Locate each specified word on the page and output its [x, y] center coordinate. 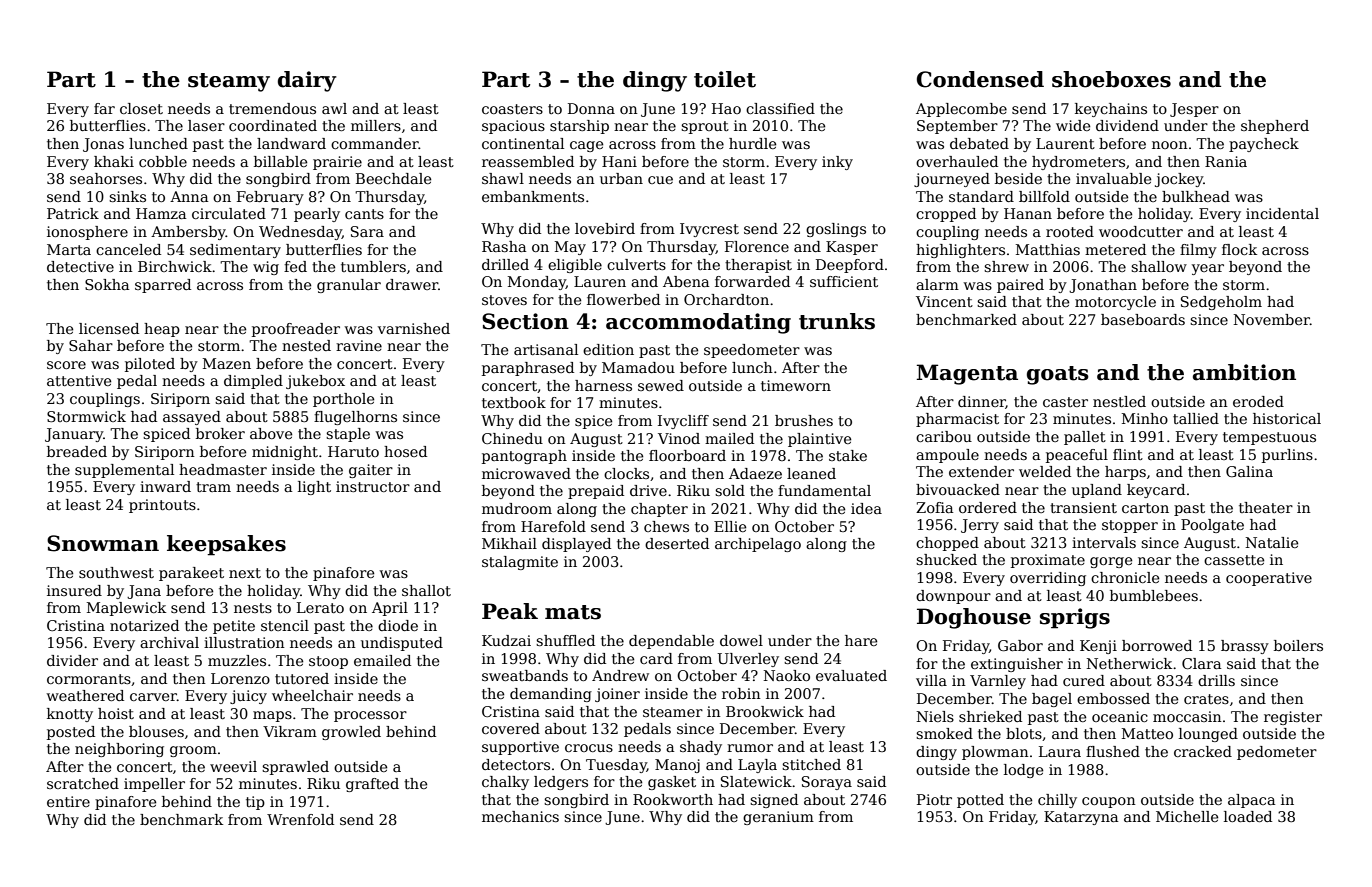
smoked [944, 733]
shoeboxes [1111, 79]
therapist [758, 266]
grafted [372, 785]
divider [72, 660]
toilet [725, 79]
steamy [229, 82]
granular [349, 286]
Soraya [827, 783]
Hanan [1028, 213]
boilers [1298, 645]
